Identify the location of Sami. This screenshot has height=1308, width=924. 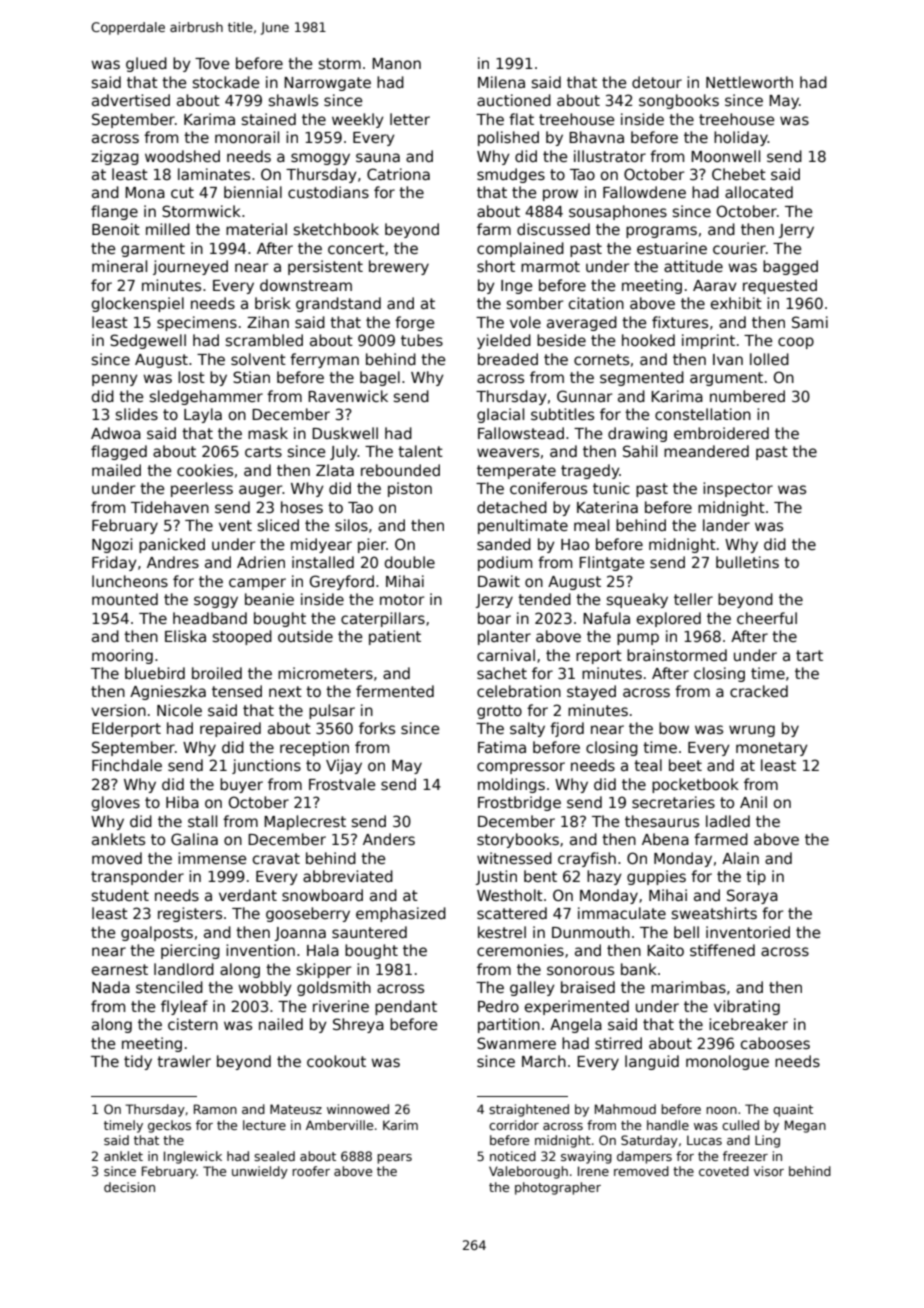
(810, 322).
